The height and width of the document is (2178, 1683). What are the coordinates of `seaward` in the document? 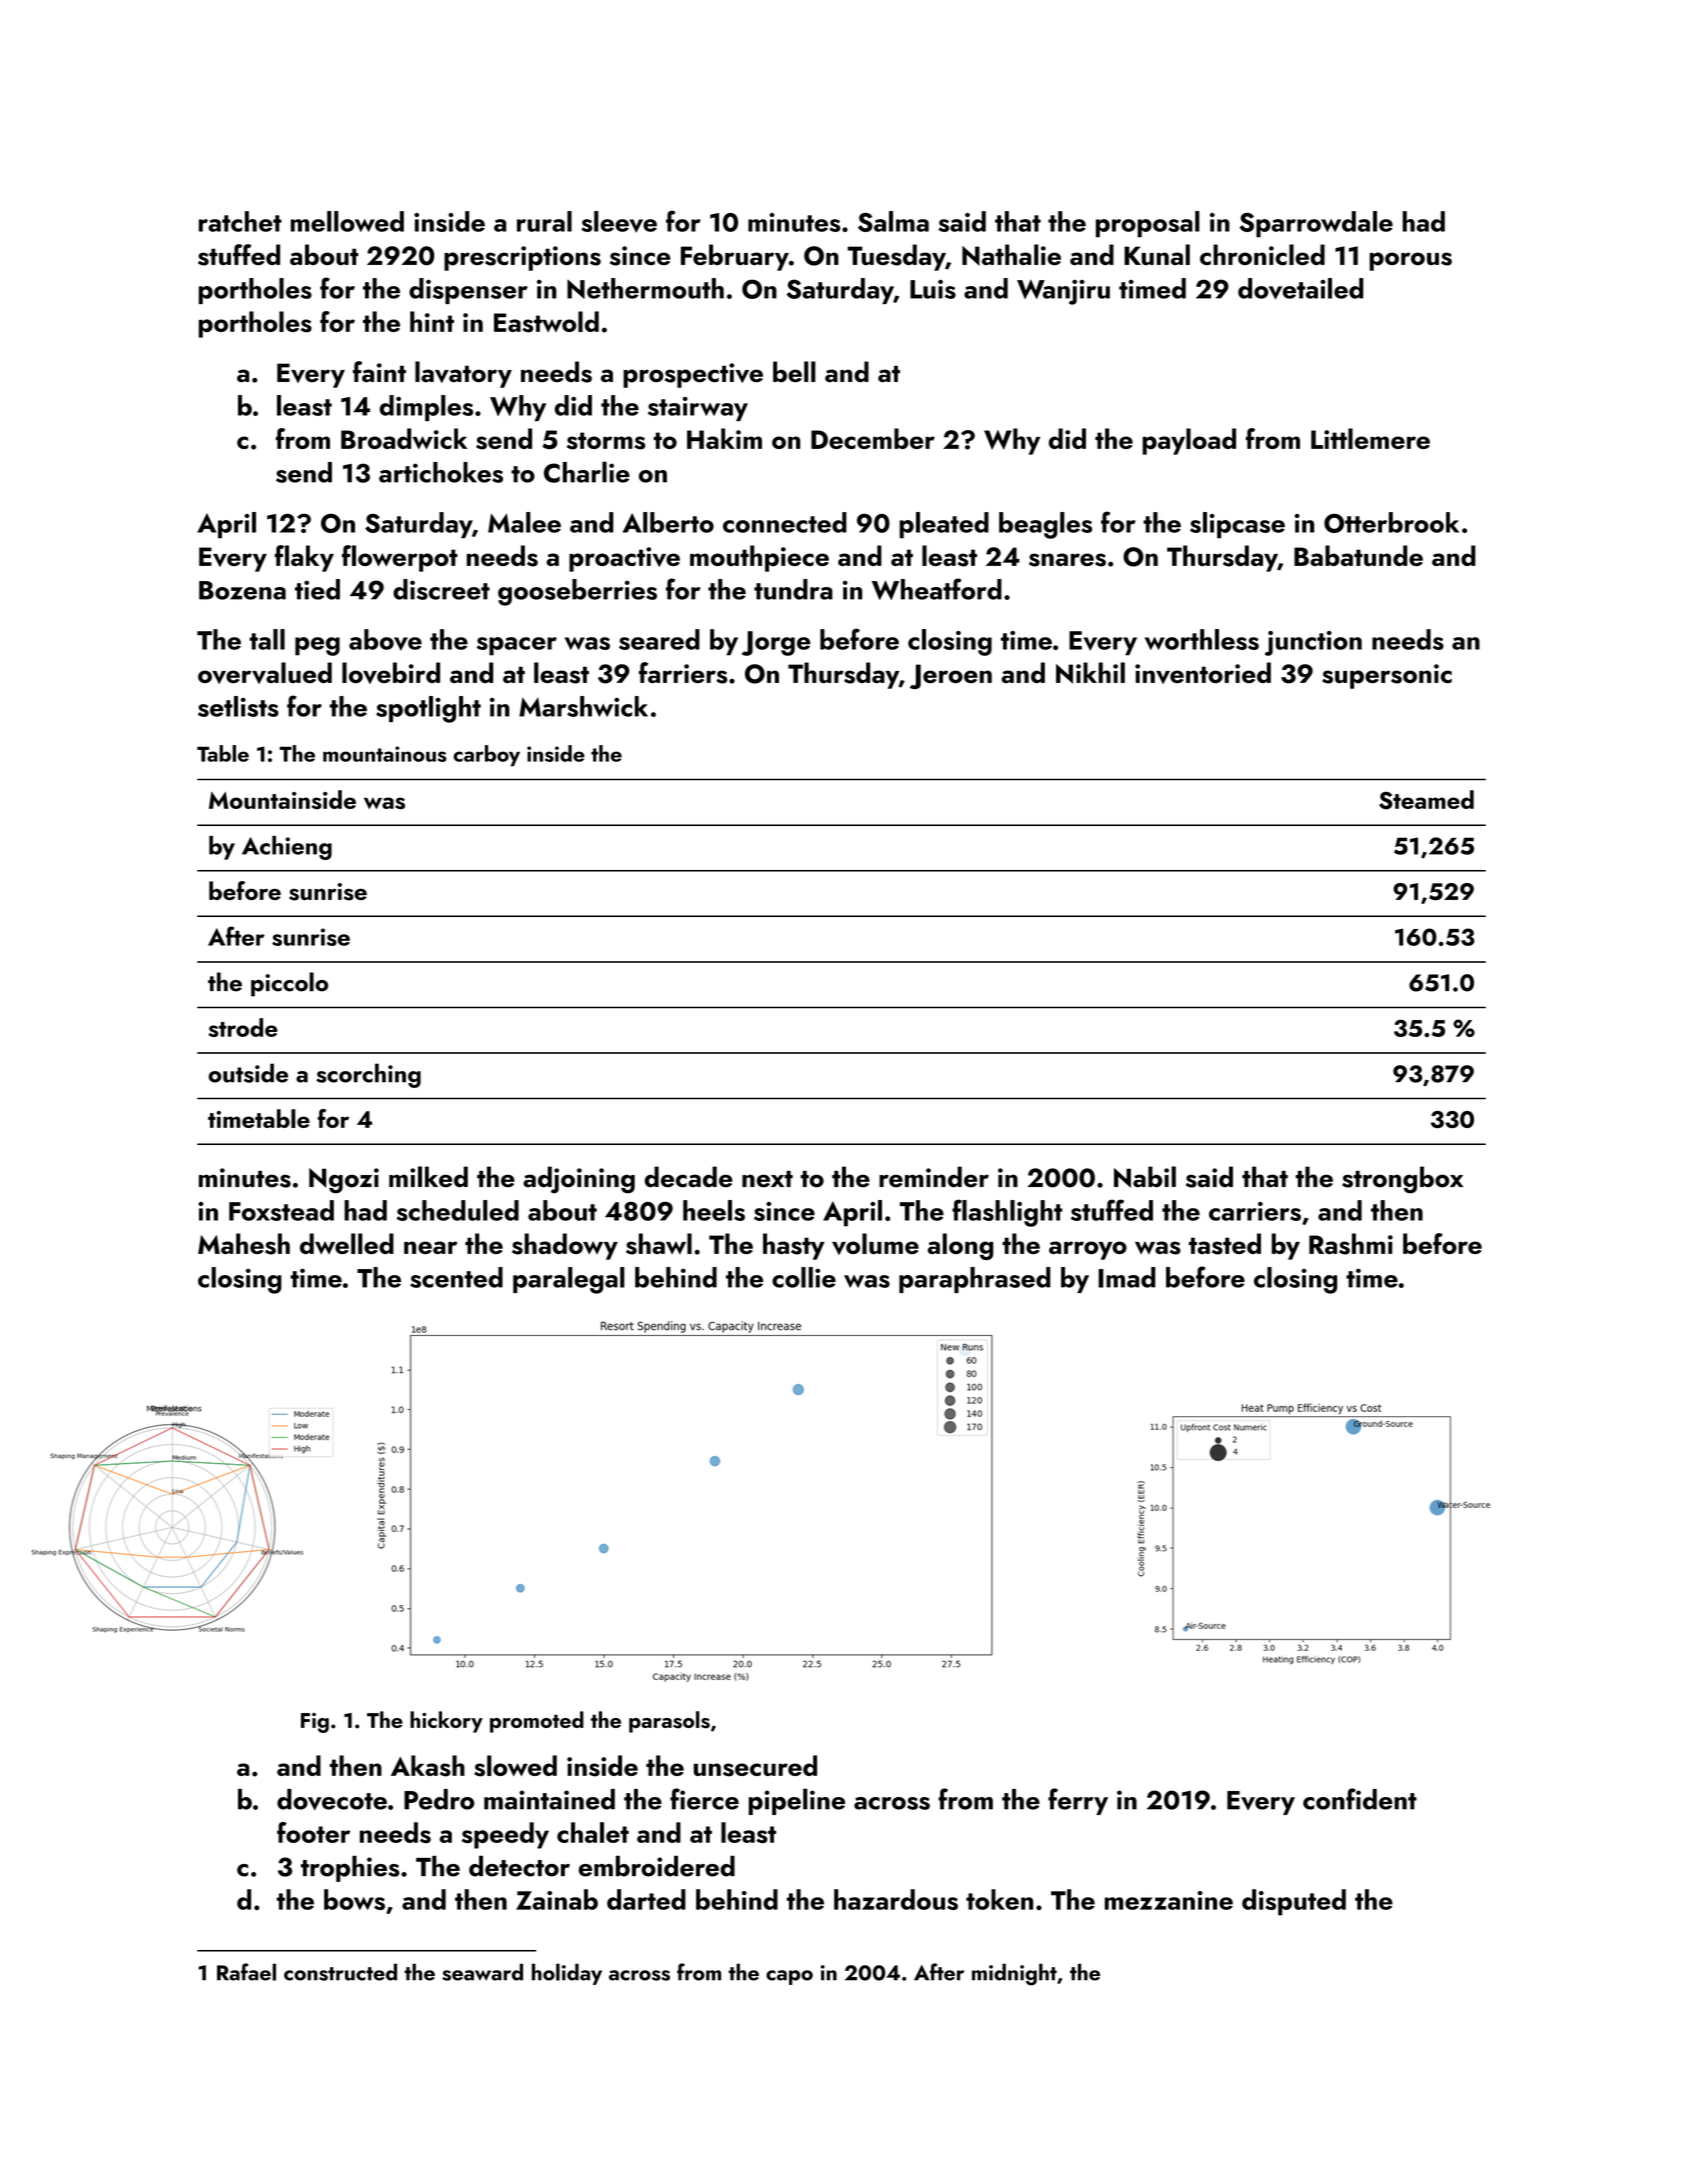 It's located at (482, 1972).
